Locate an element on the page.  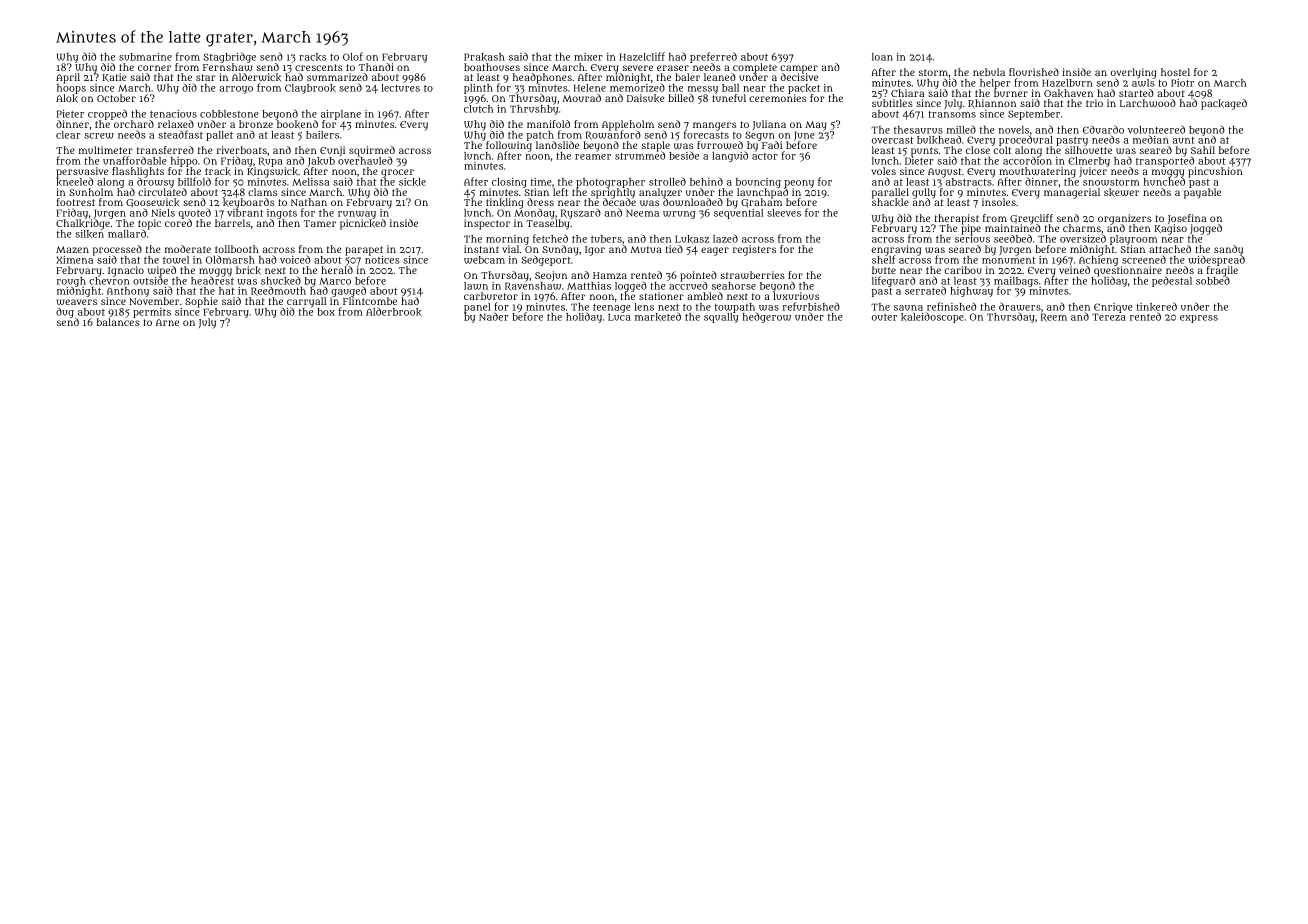
hostel is located at coordinates (1175, 72).
